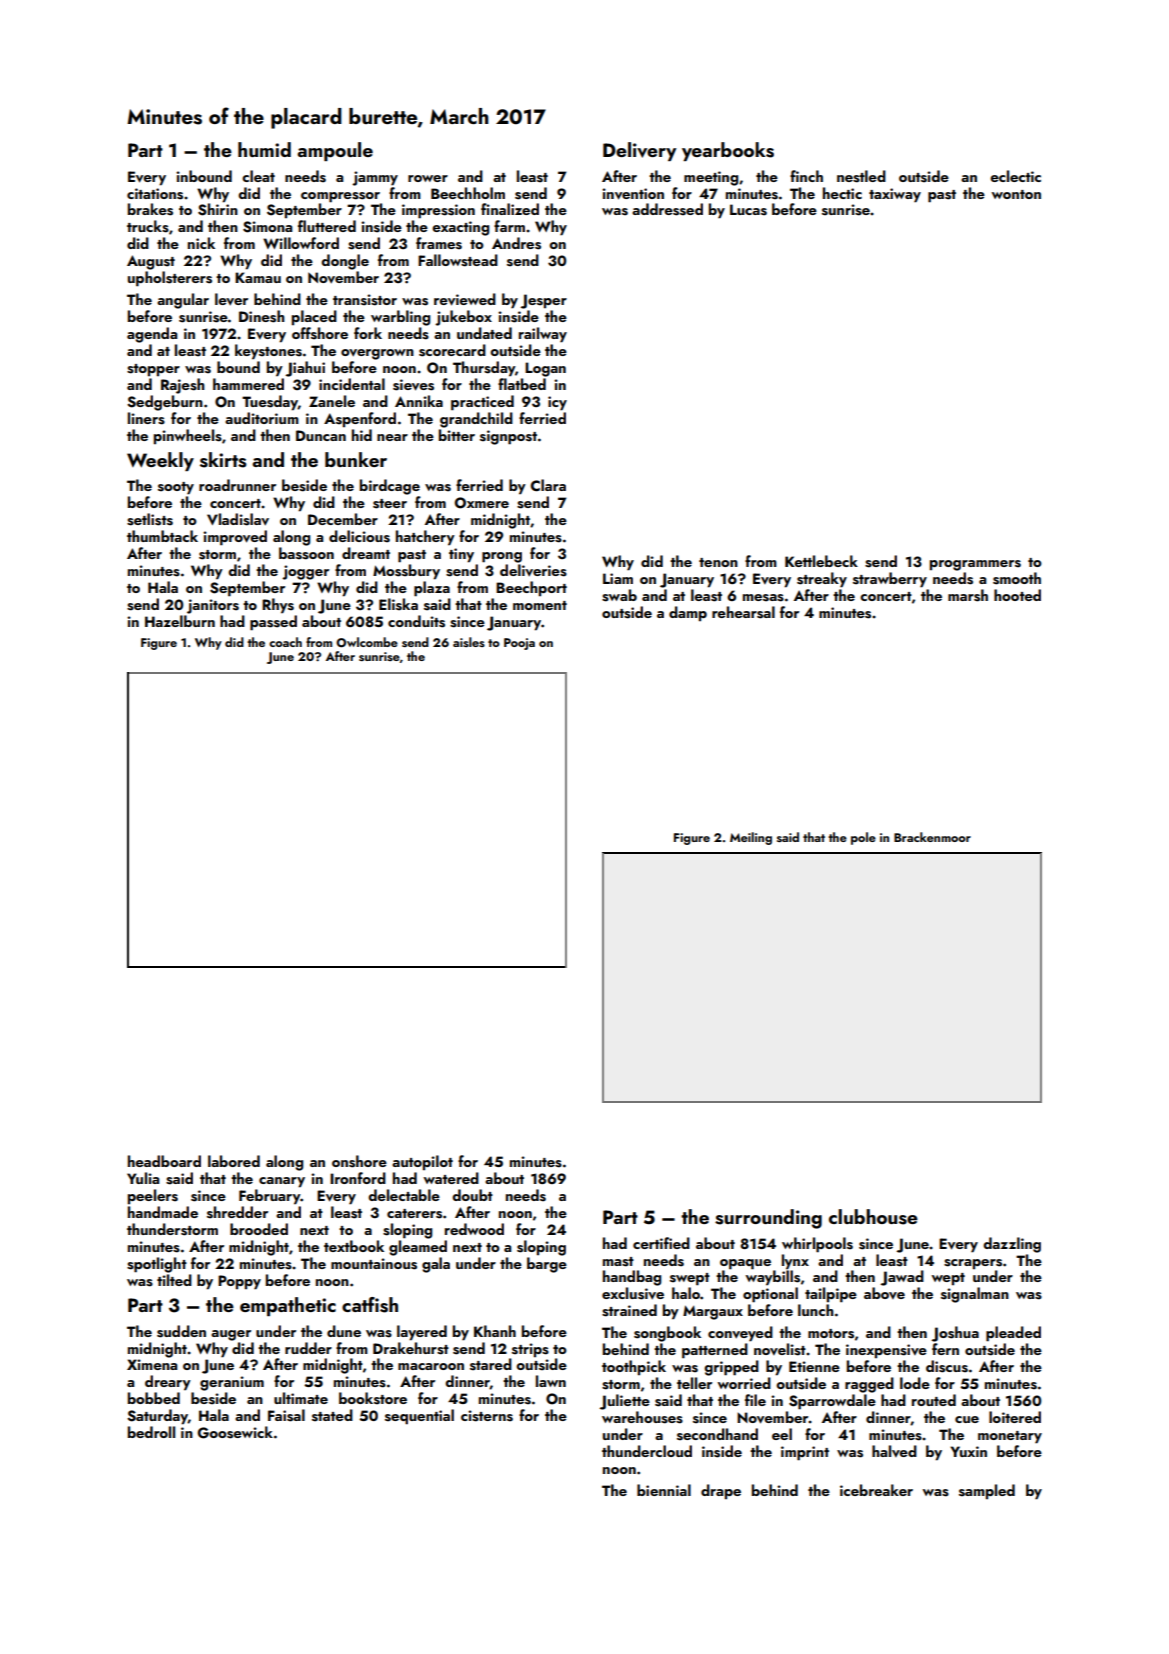  Describe the element at coordinates (533, 570) in the document. I see `deliveries` at that location.
